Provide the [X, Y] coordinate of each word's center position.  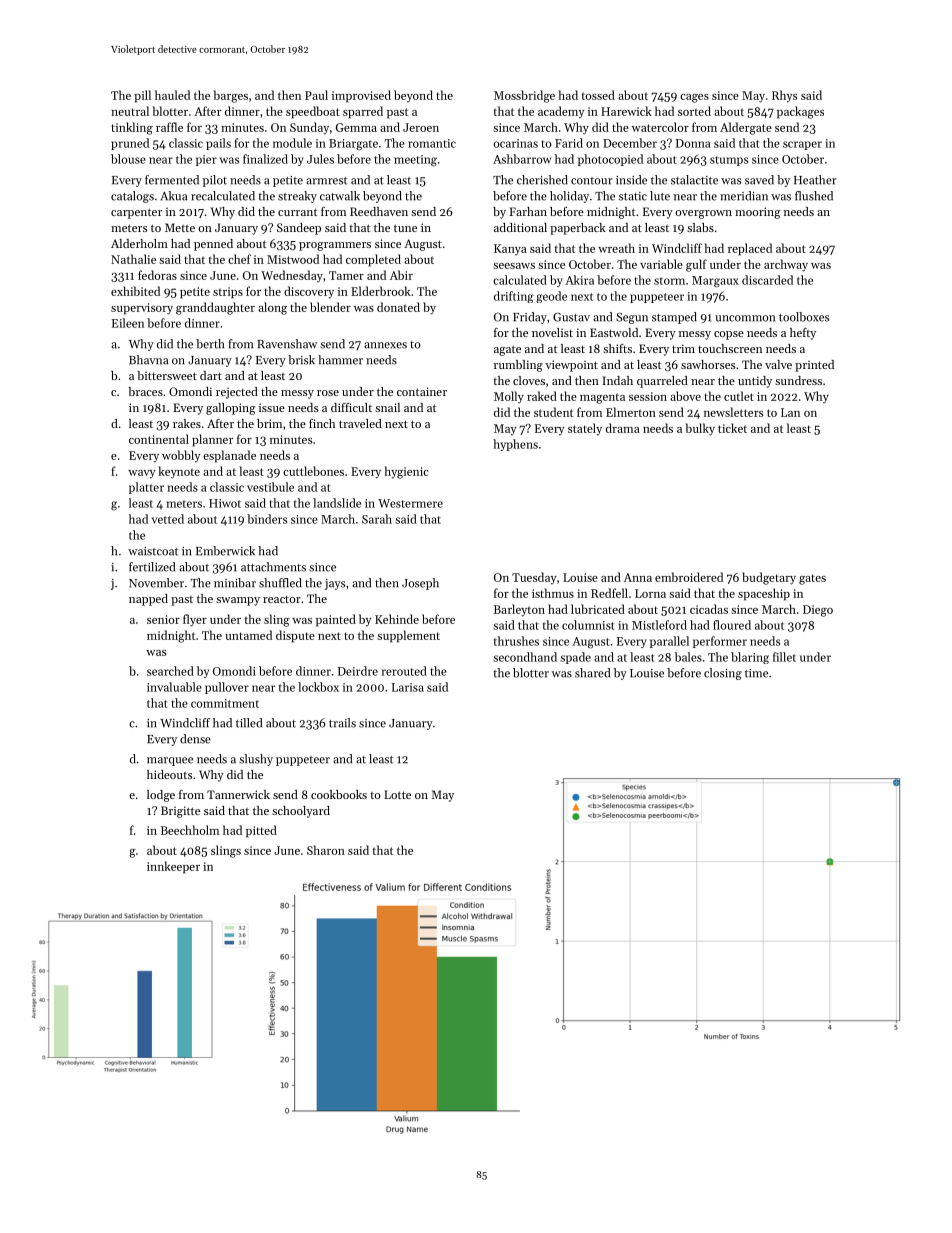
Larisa [408, 687]
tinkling [132, 128]
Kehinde [397, 619]
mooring [758, 213]
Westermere [410, 503]
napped [148, 600]
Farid [569, 143]
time [756, 673]
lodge [161, 796]
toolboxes [804, 317]
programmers [335, 246]
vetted [168, 519]
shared [592, 673]
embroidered [689, 577]
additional [520, 227]
